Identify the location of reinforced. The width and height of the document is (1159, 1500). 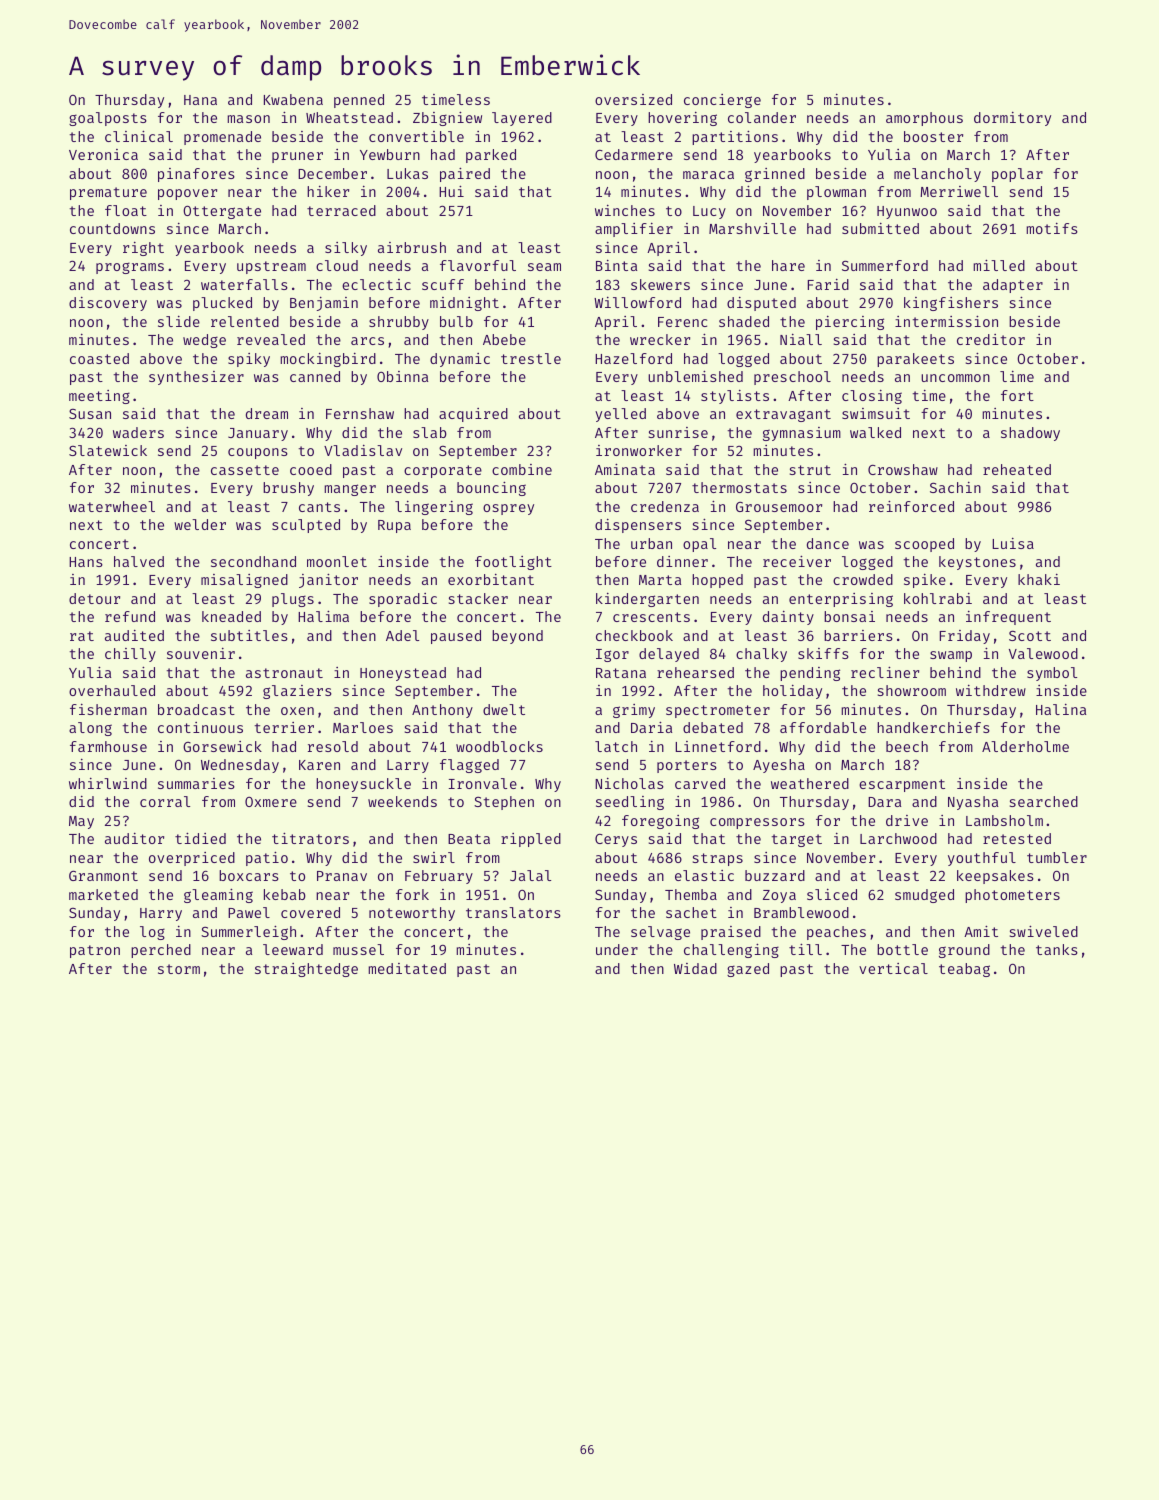
(911, 506).
